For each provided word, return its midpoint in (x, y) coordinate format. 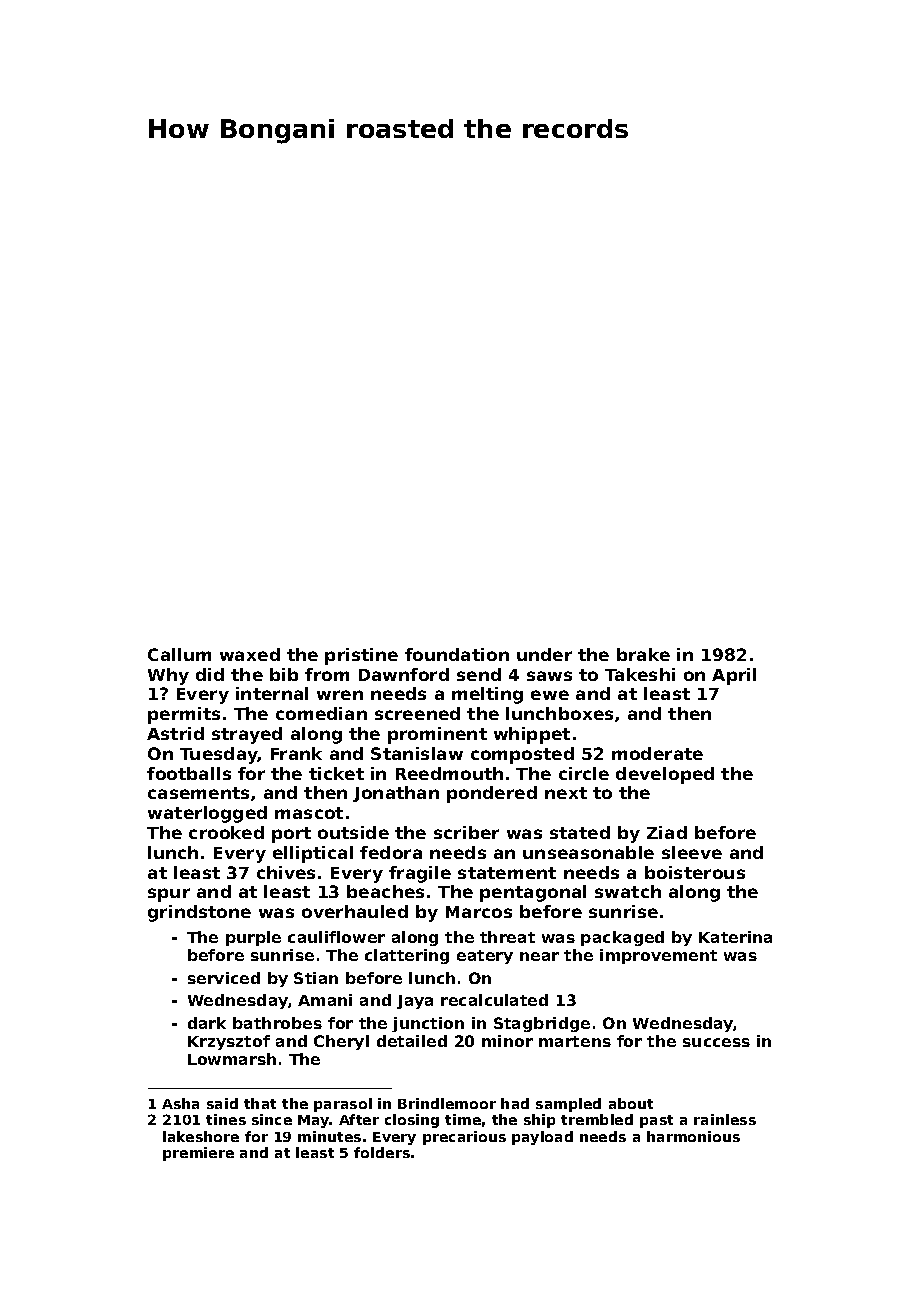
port (291, 835)
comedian (321, 713)
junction (428, 1024)
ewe (550, 695)
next (566, 793)
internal (272, 693)
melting (487, 695)
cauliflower (336, 937)
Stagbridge (542, 1024)
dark (207, 1023)
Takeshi (640, 674)
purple (253, 938)
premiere (198, 1154)
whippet (532, 735)
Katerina (735, 937)
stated (580, 832)
